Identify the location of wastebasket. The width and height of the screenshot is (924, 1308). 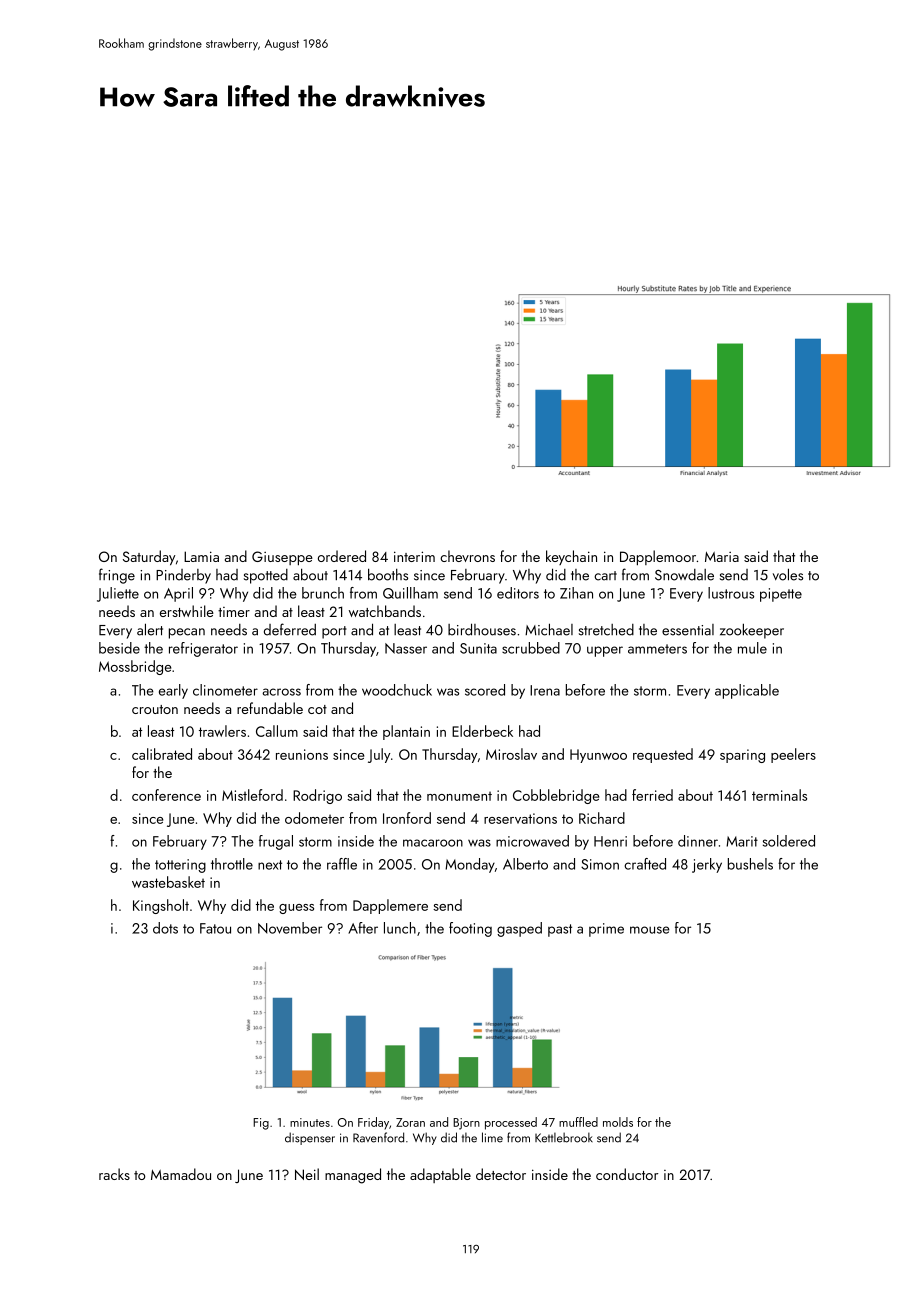
(168, 882).
